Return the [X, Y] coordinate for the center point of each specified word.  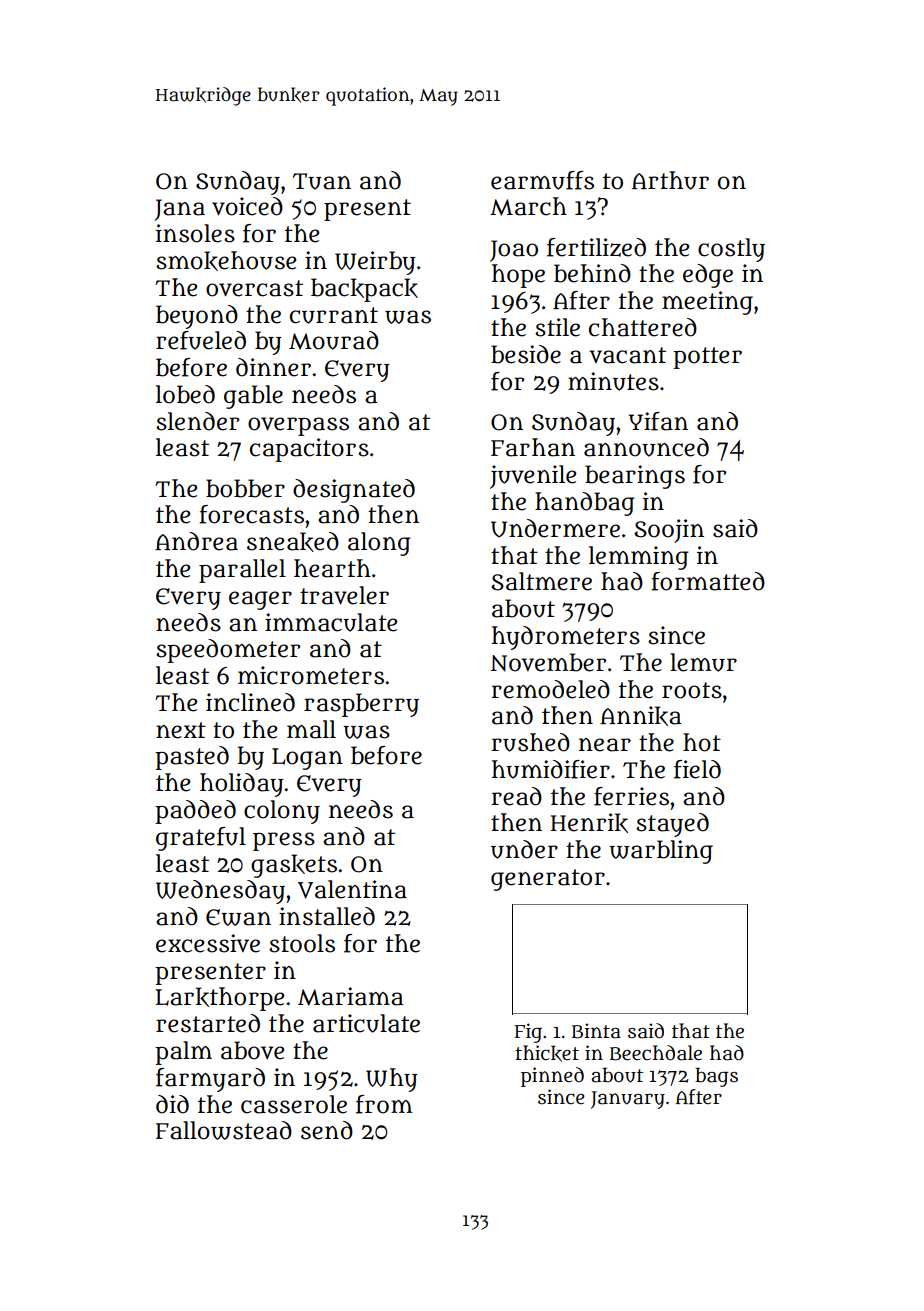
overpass [298, 426]
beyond [197, 317]
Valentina [352, 889]
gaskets [294, 866]
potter [707, 358]
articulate [366, 1023]
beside [526, 354]
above [252, 1050]
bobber [245, 488]
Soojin [669, 531]
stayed [672, 825]
